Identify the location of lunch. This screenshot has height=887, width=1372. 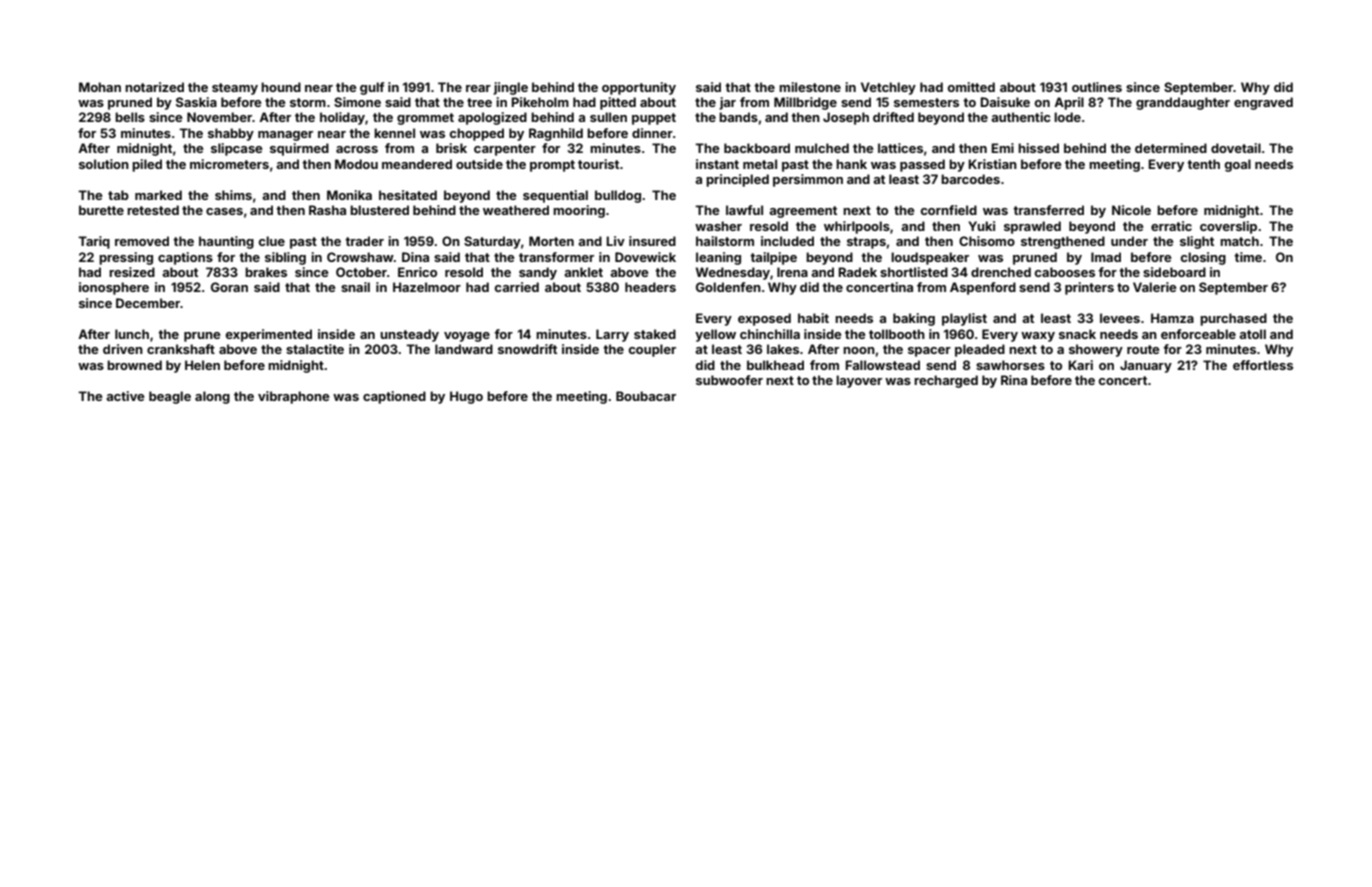
(132, 334).
